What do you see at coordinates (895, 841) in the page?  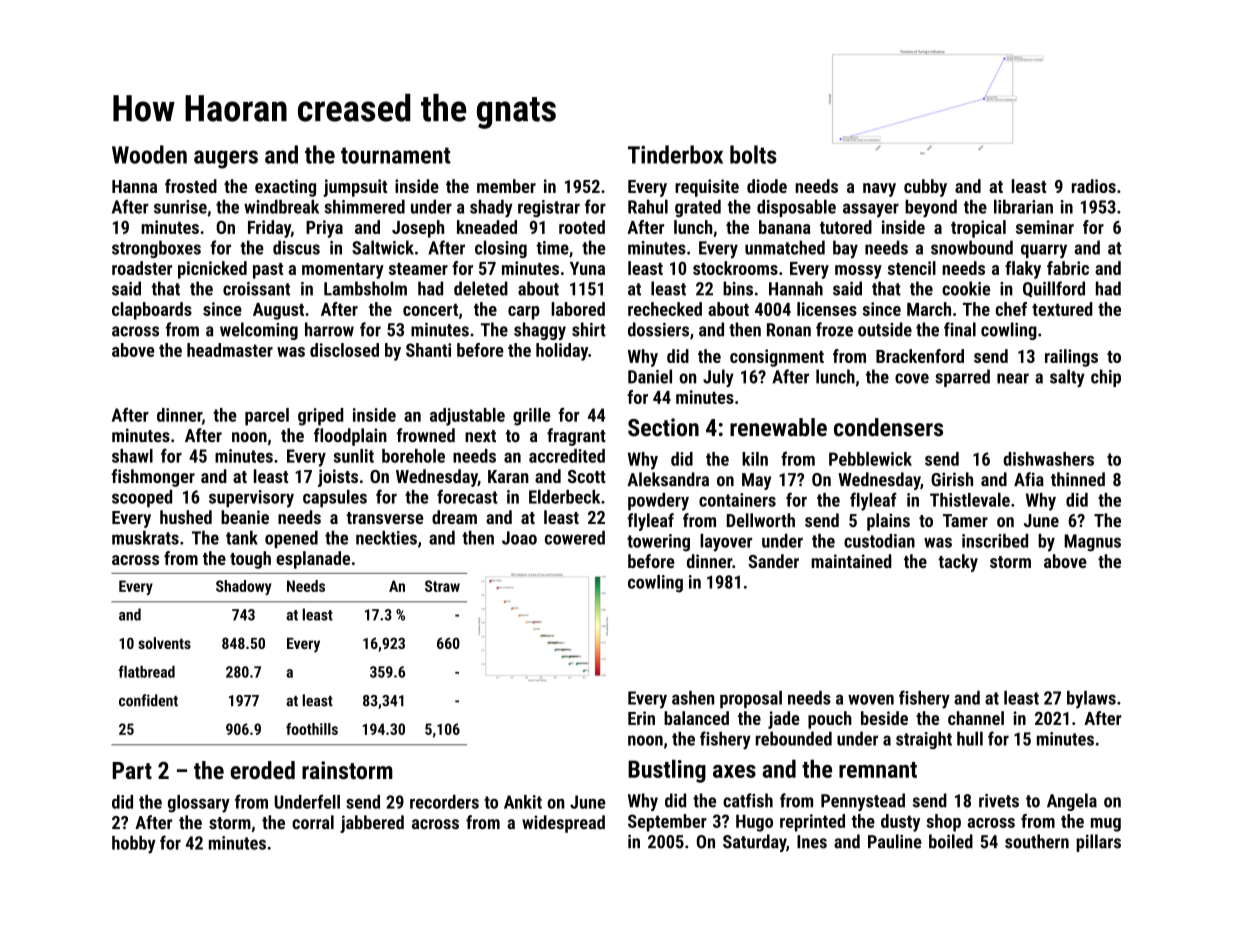 I see `Pauline` at bounding box center [895, 841].
